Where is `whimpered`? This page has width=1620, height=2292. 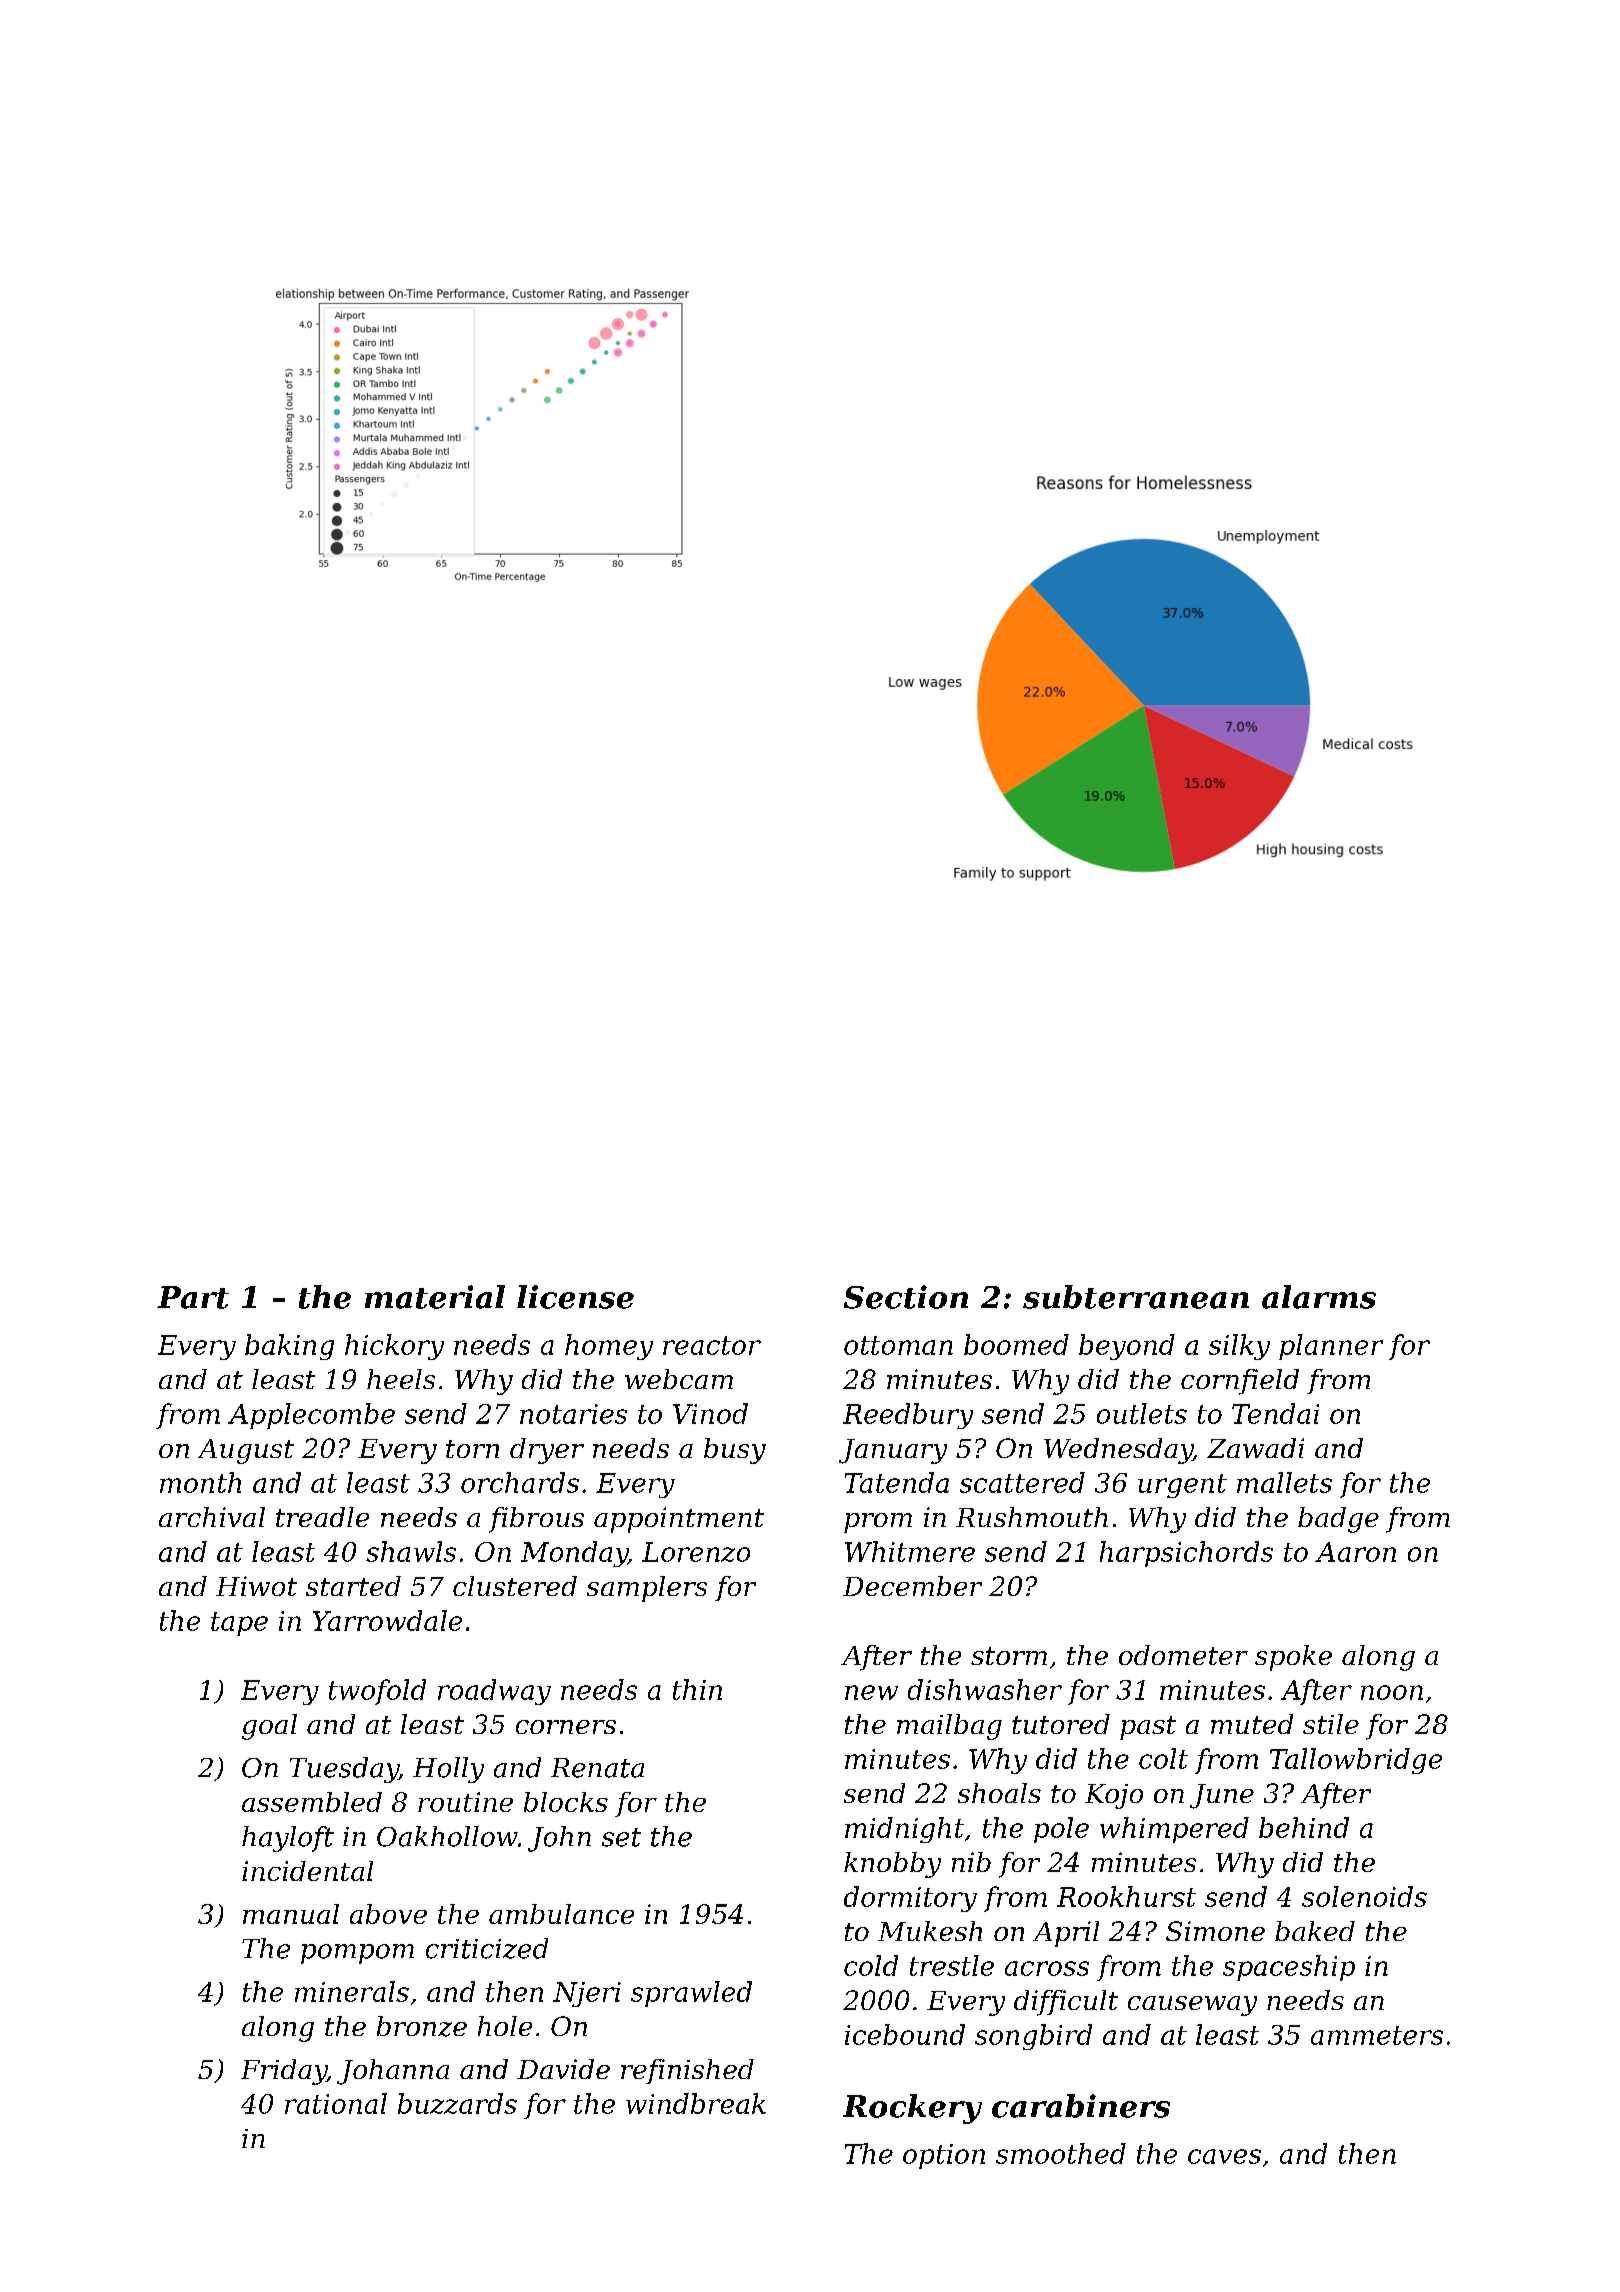
whimpered is located at coordinates (1174, 1830).
